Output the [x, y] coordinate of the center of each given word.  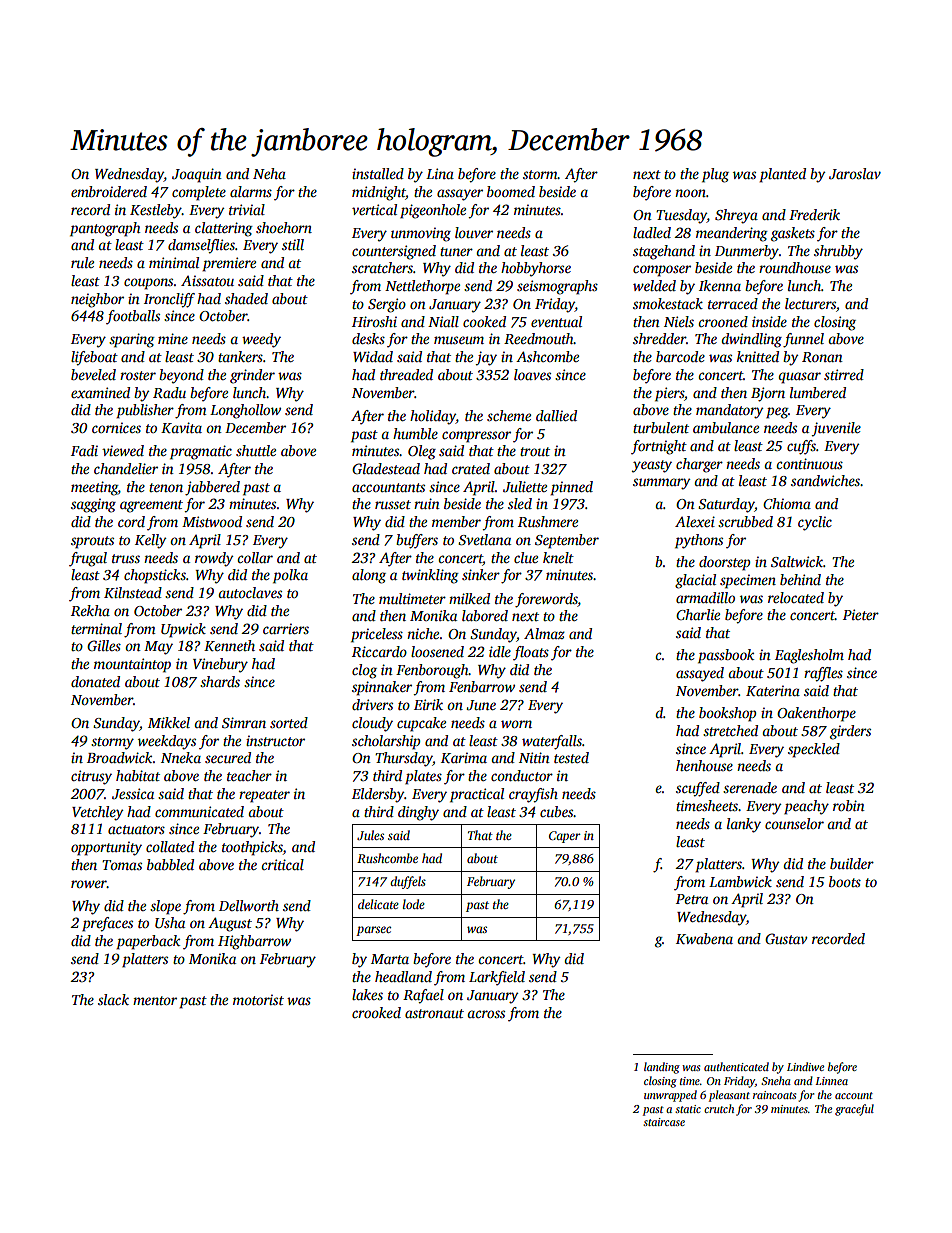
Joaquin [197, 175]
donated [95, 681]
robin [849, 805]
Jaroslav [855, 173]
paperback [148, 942]
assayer [460, 195]
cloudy [372, 724]
